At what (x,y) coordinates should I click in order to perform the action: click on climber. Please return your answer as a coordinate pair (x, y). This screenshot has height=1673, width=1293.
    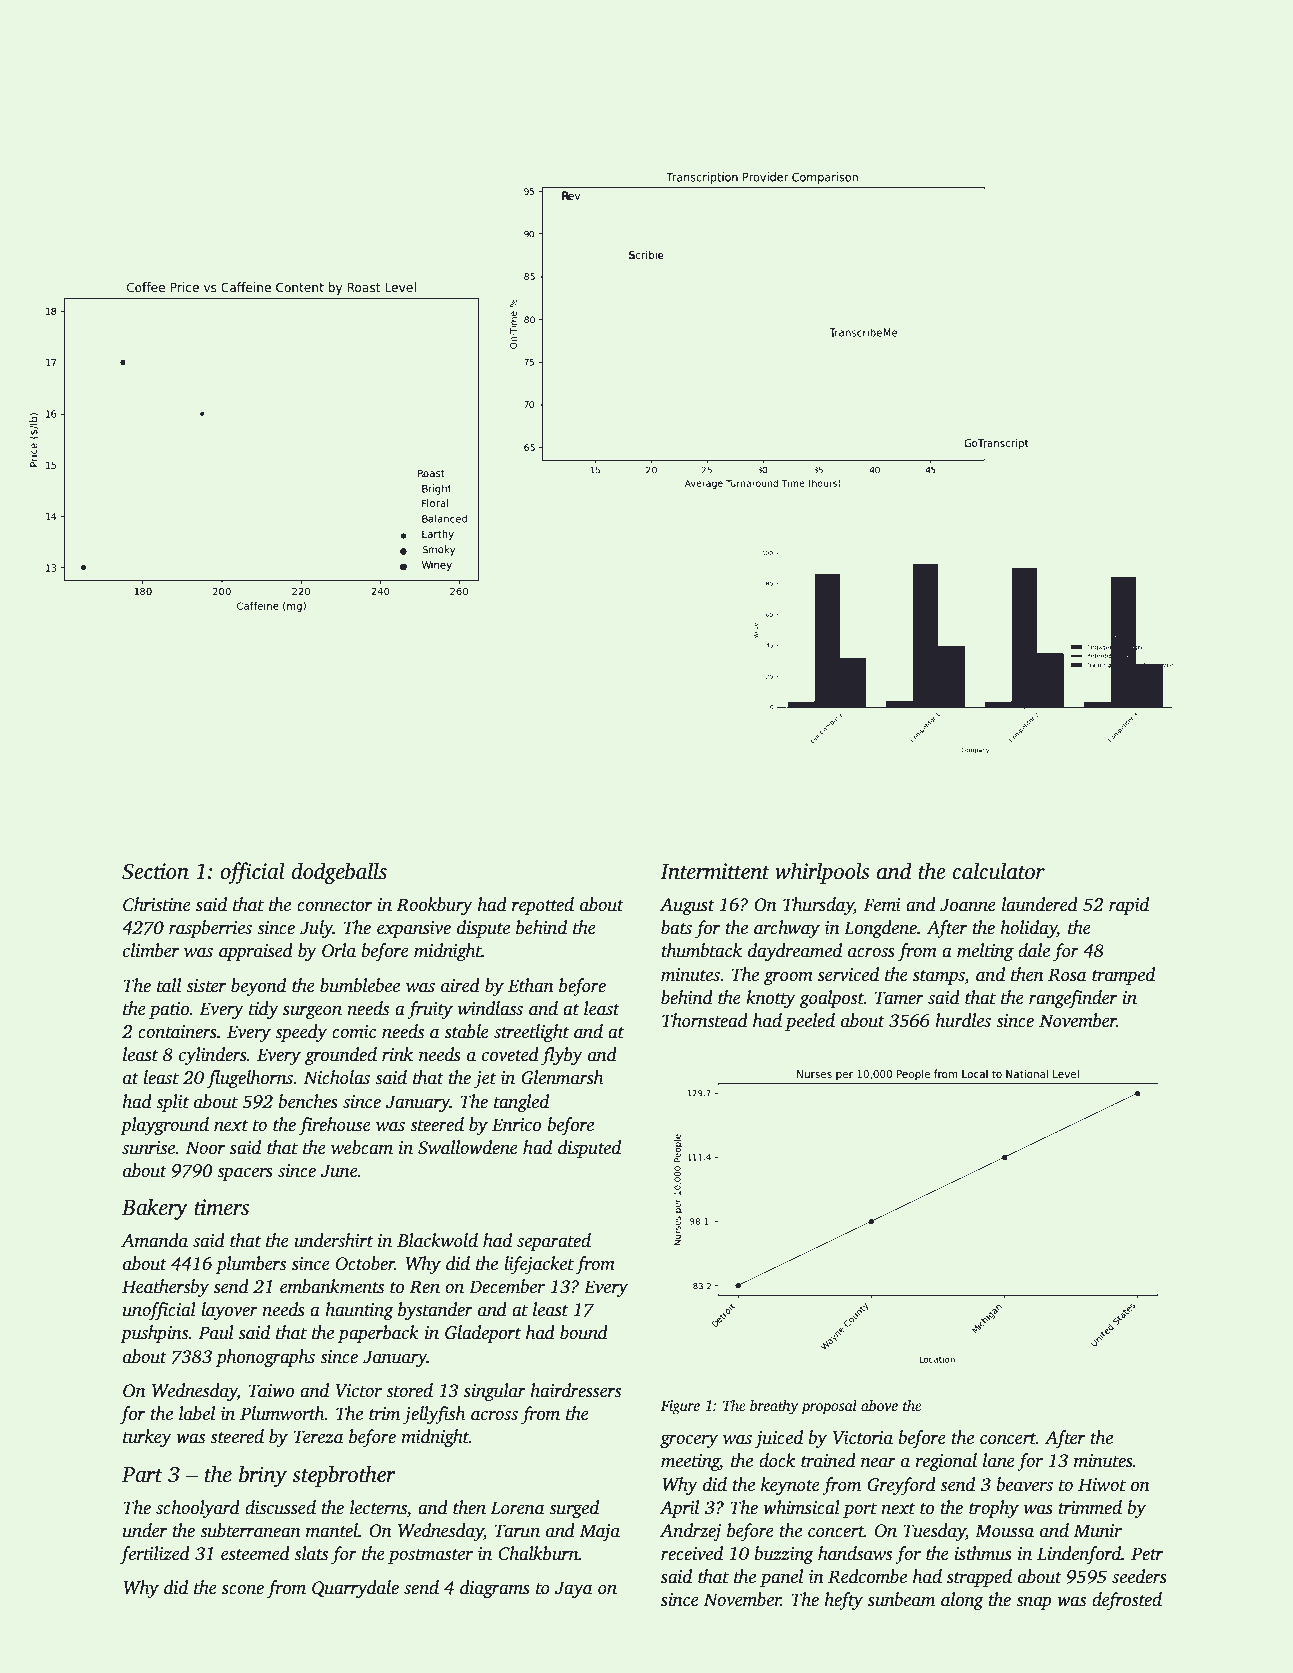
    Looking at the image, I should click on (151, 950).
